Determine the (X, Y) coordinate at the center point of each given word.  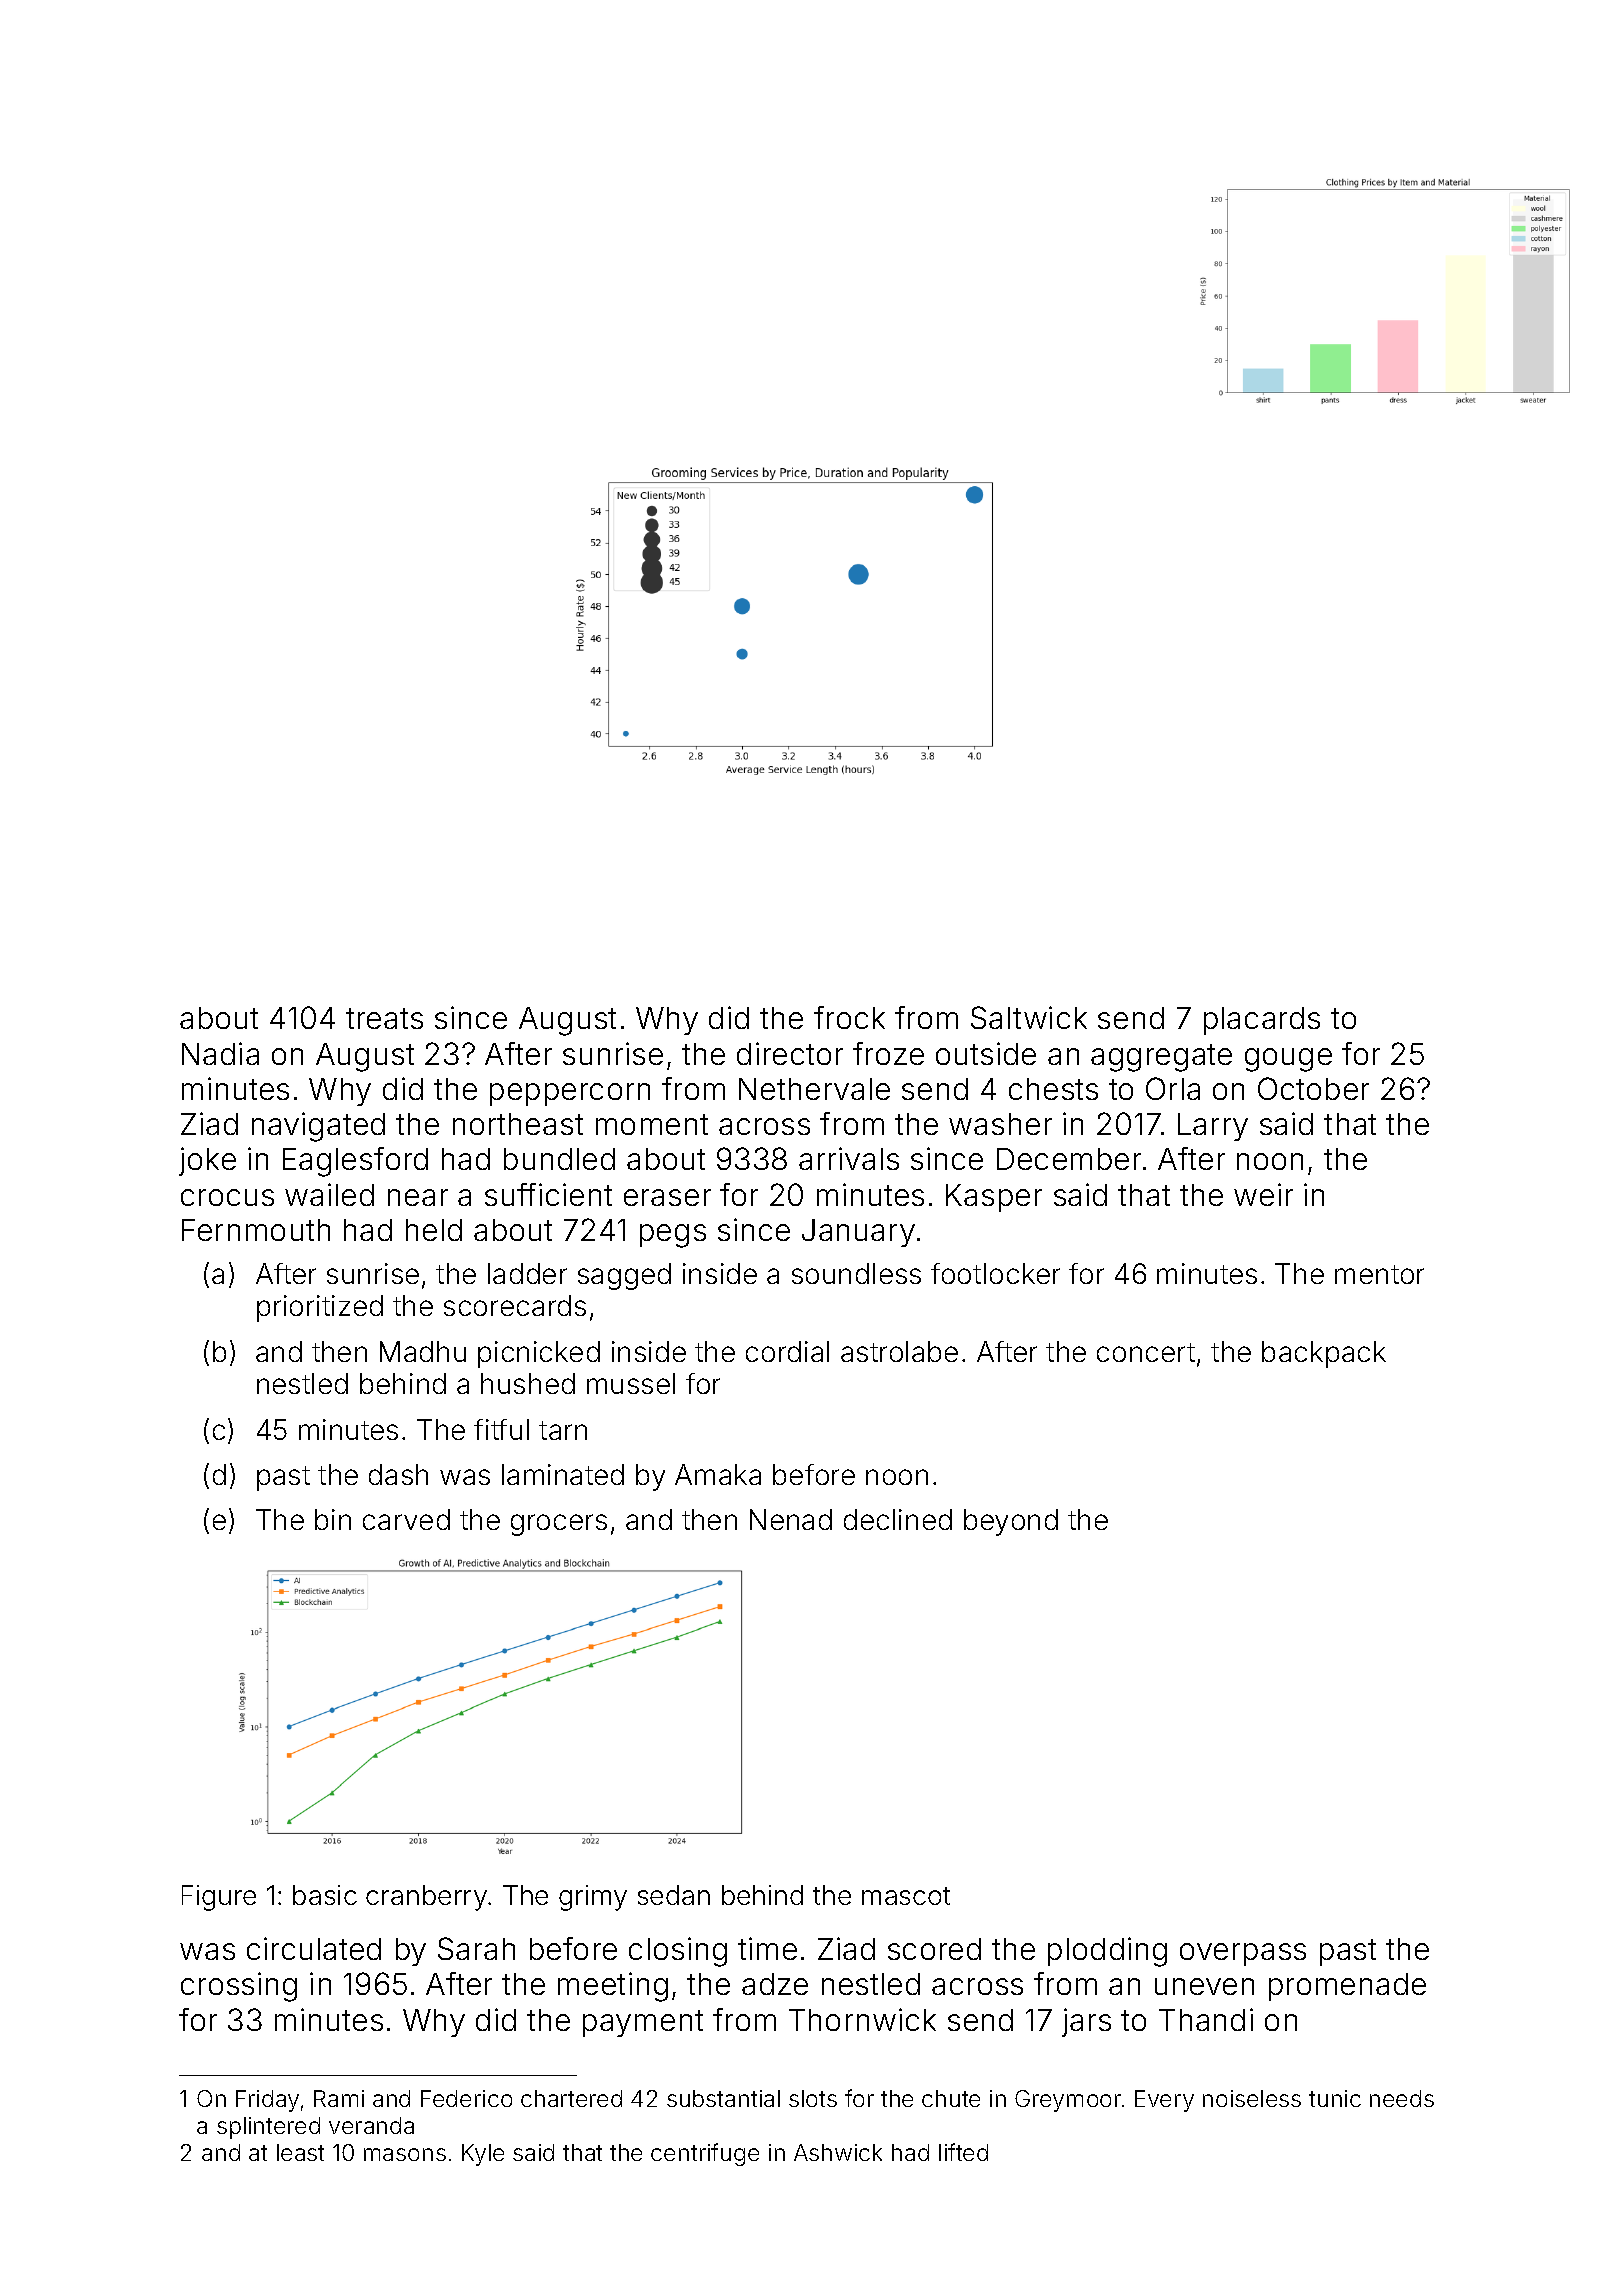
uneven (1204, 1986)
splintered (268, 2128)
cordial (787, 1351)
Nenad (791, 1519)
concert (1146, 1352)
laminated (563, 1474)
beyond (1011, 1522)
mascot (906, 1896)
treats (384, 1018)
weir (1263, 1194)
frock (849, 1017)
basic (325, 1895)
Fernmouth (256, 1230)
